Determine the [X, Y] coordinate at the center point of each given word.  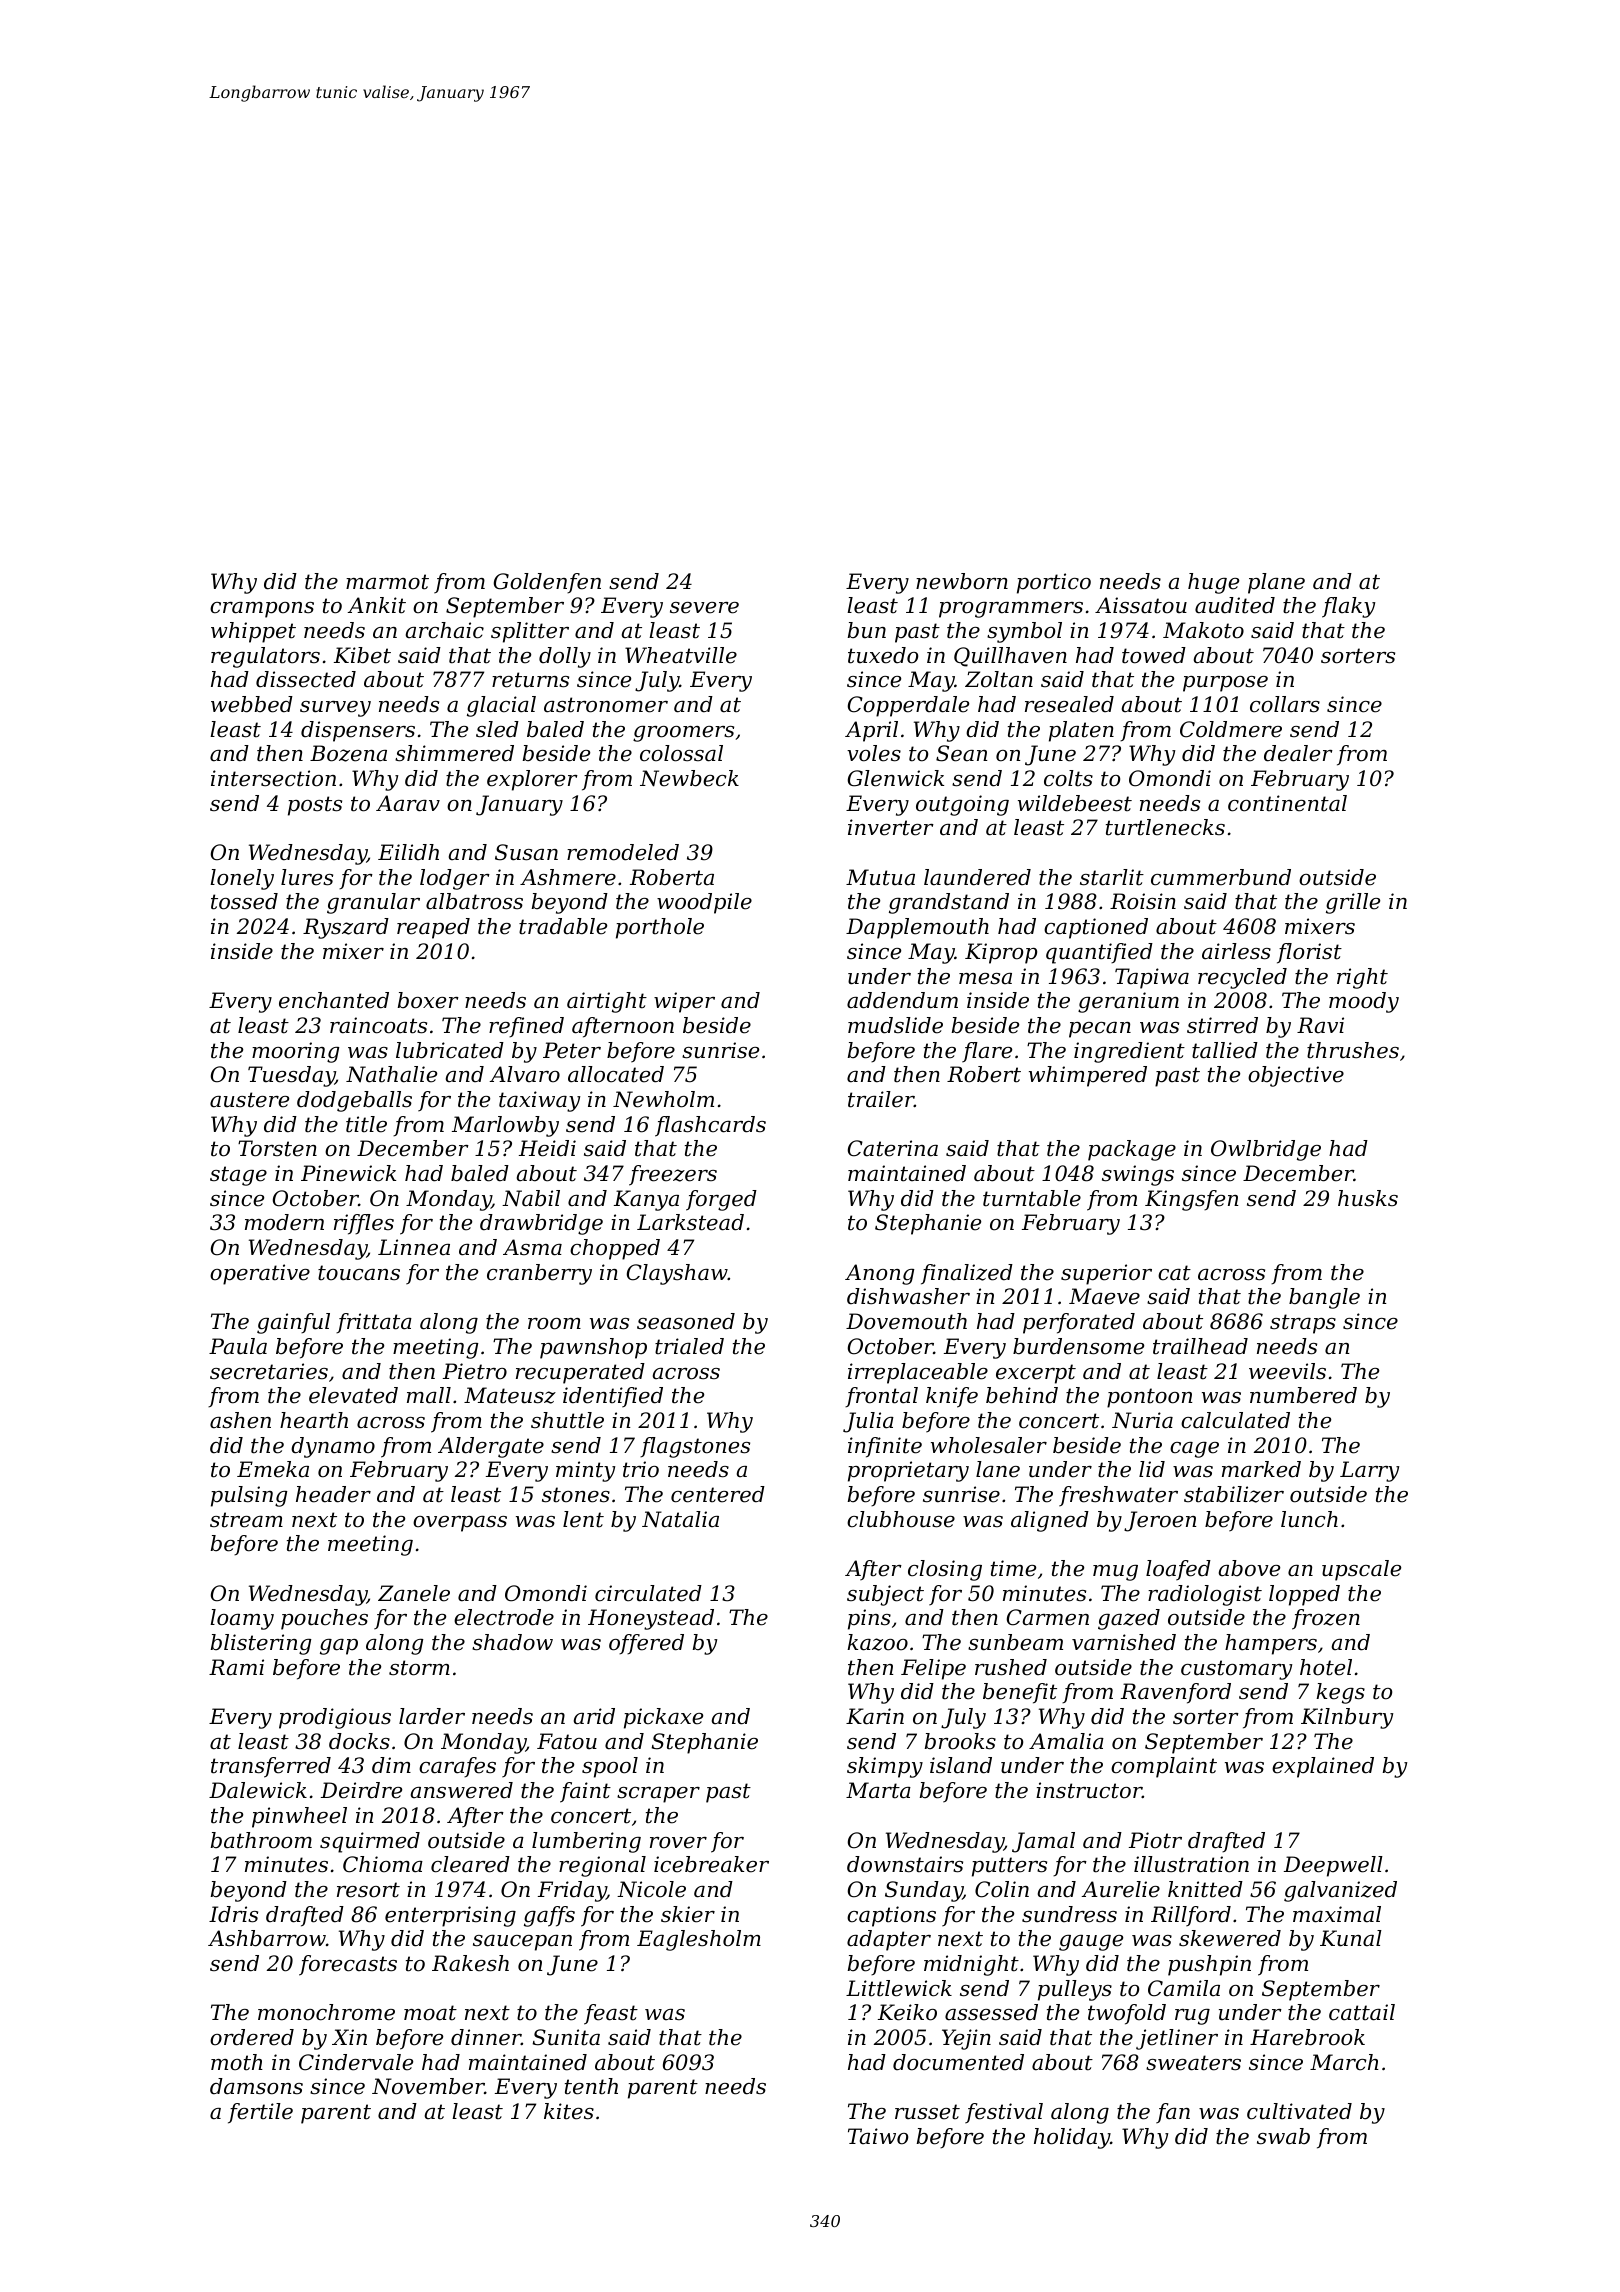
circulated [648, 1593]
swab [1283, 2136]
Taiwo [878, 2136]
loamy [242, 1619]
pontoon [1149, 1398]
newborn [962, 581]
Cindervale [356, 2062]
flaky [1348, 607]
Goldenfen [547, 583]
